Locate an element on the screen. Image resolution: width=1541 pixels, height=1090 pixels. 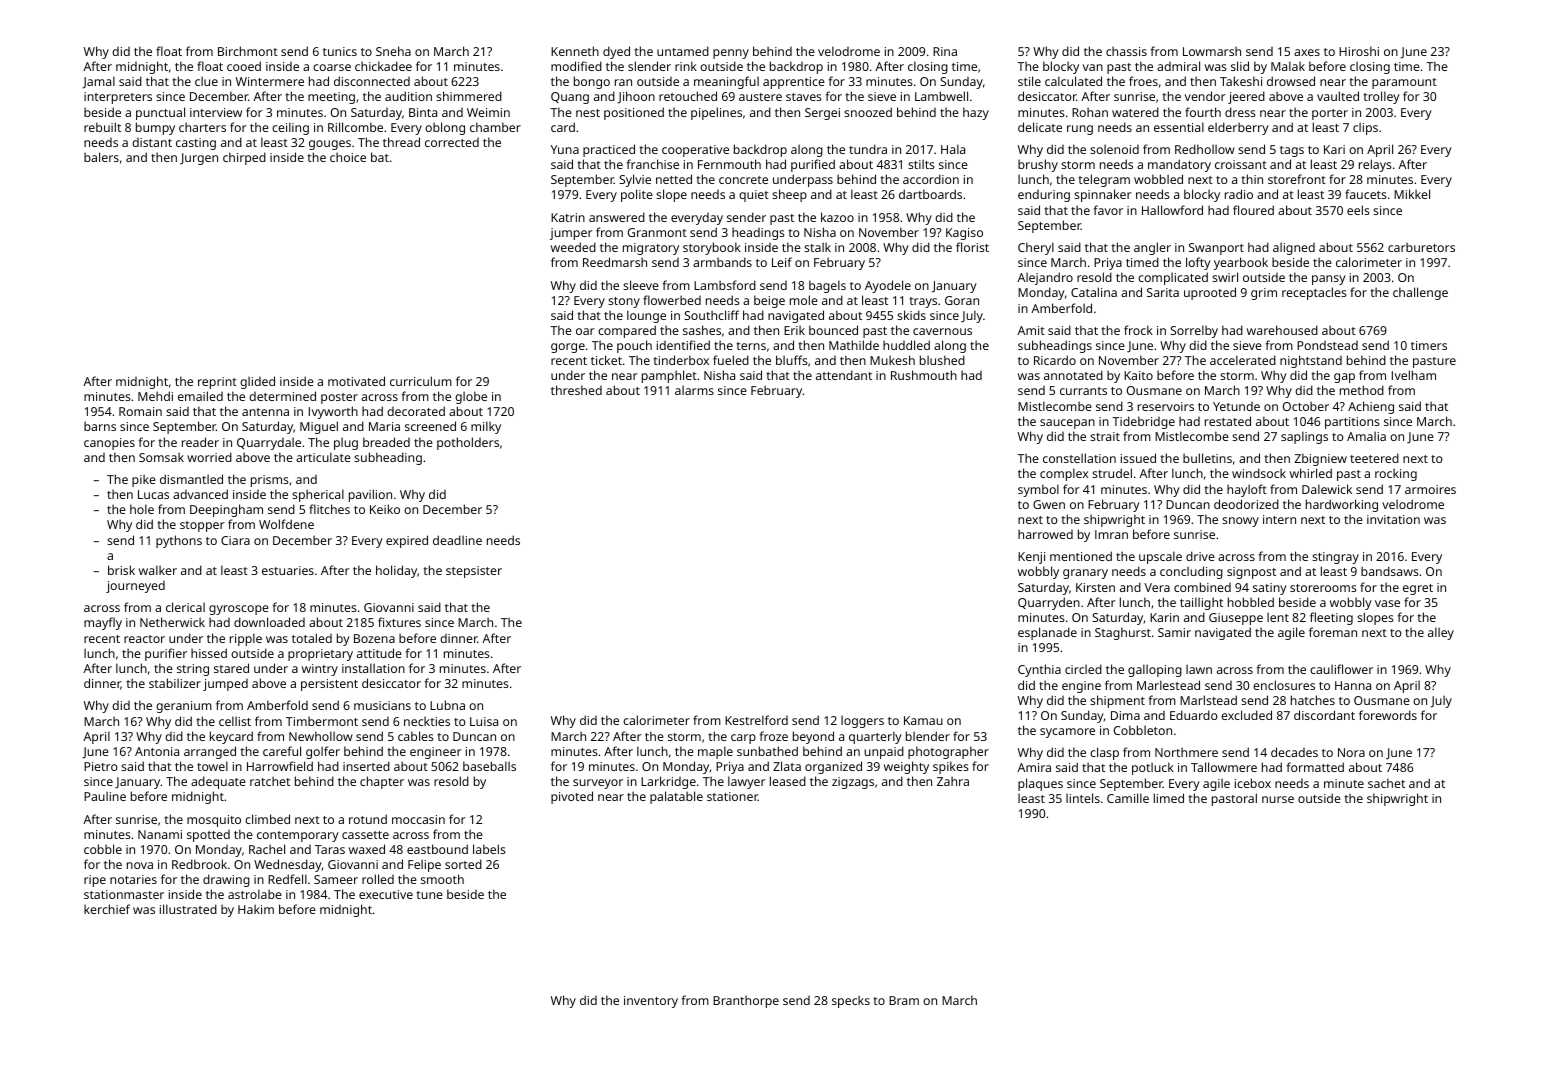
Redbrook is located at coordinates (199, 864).
